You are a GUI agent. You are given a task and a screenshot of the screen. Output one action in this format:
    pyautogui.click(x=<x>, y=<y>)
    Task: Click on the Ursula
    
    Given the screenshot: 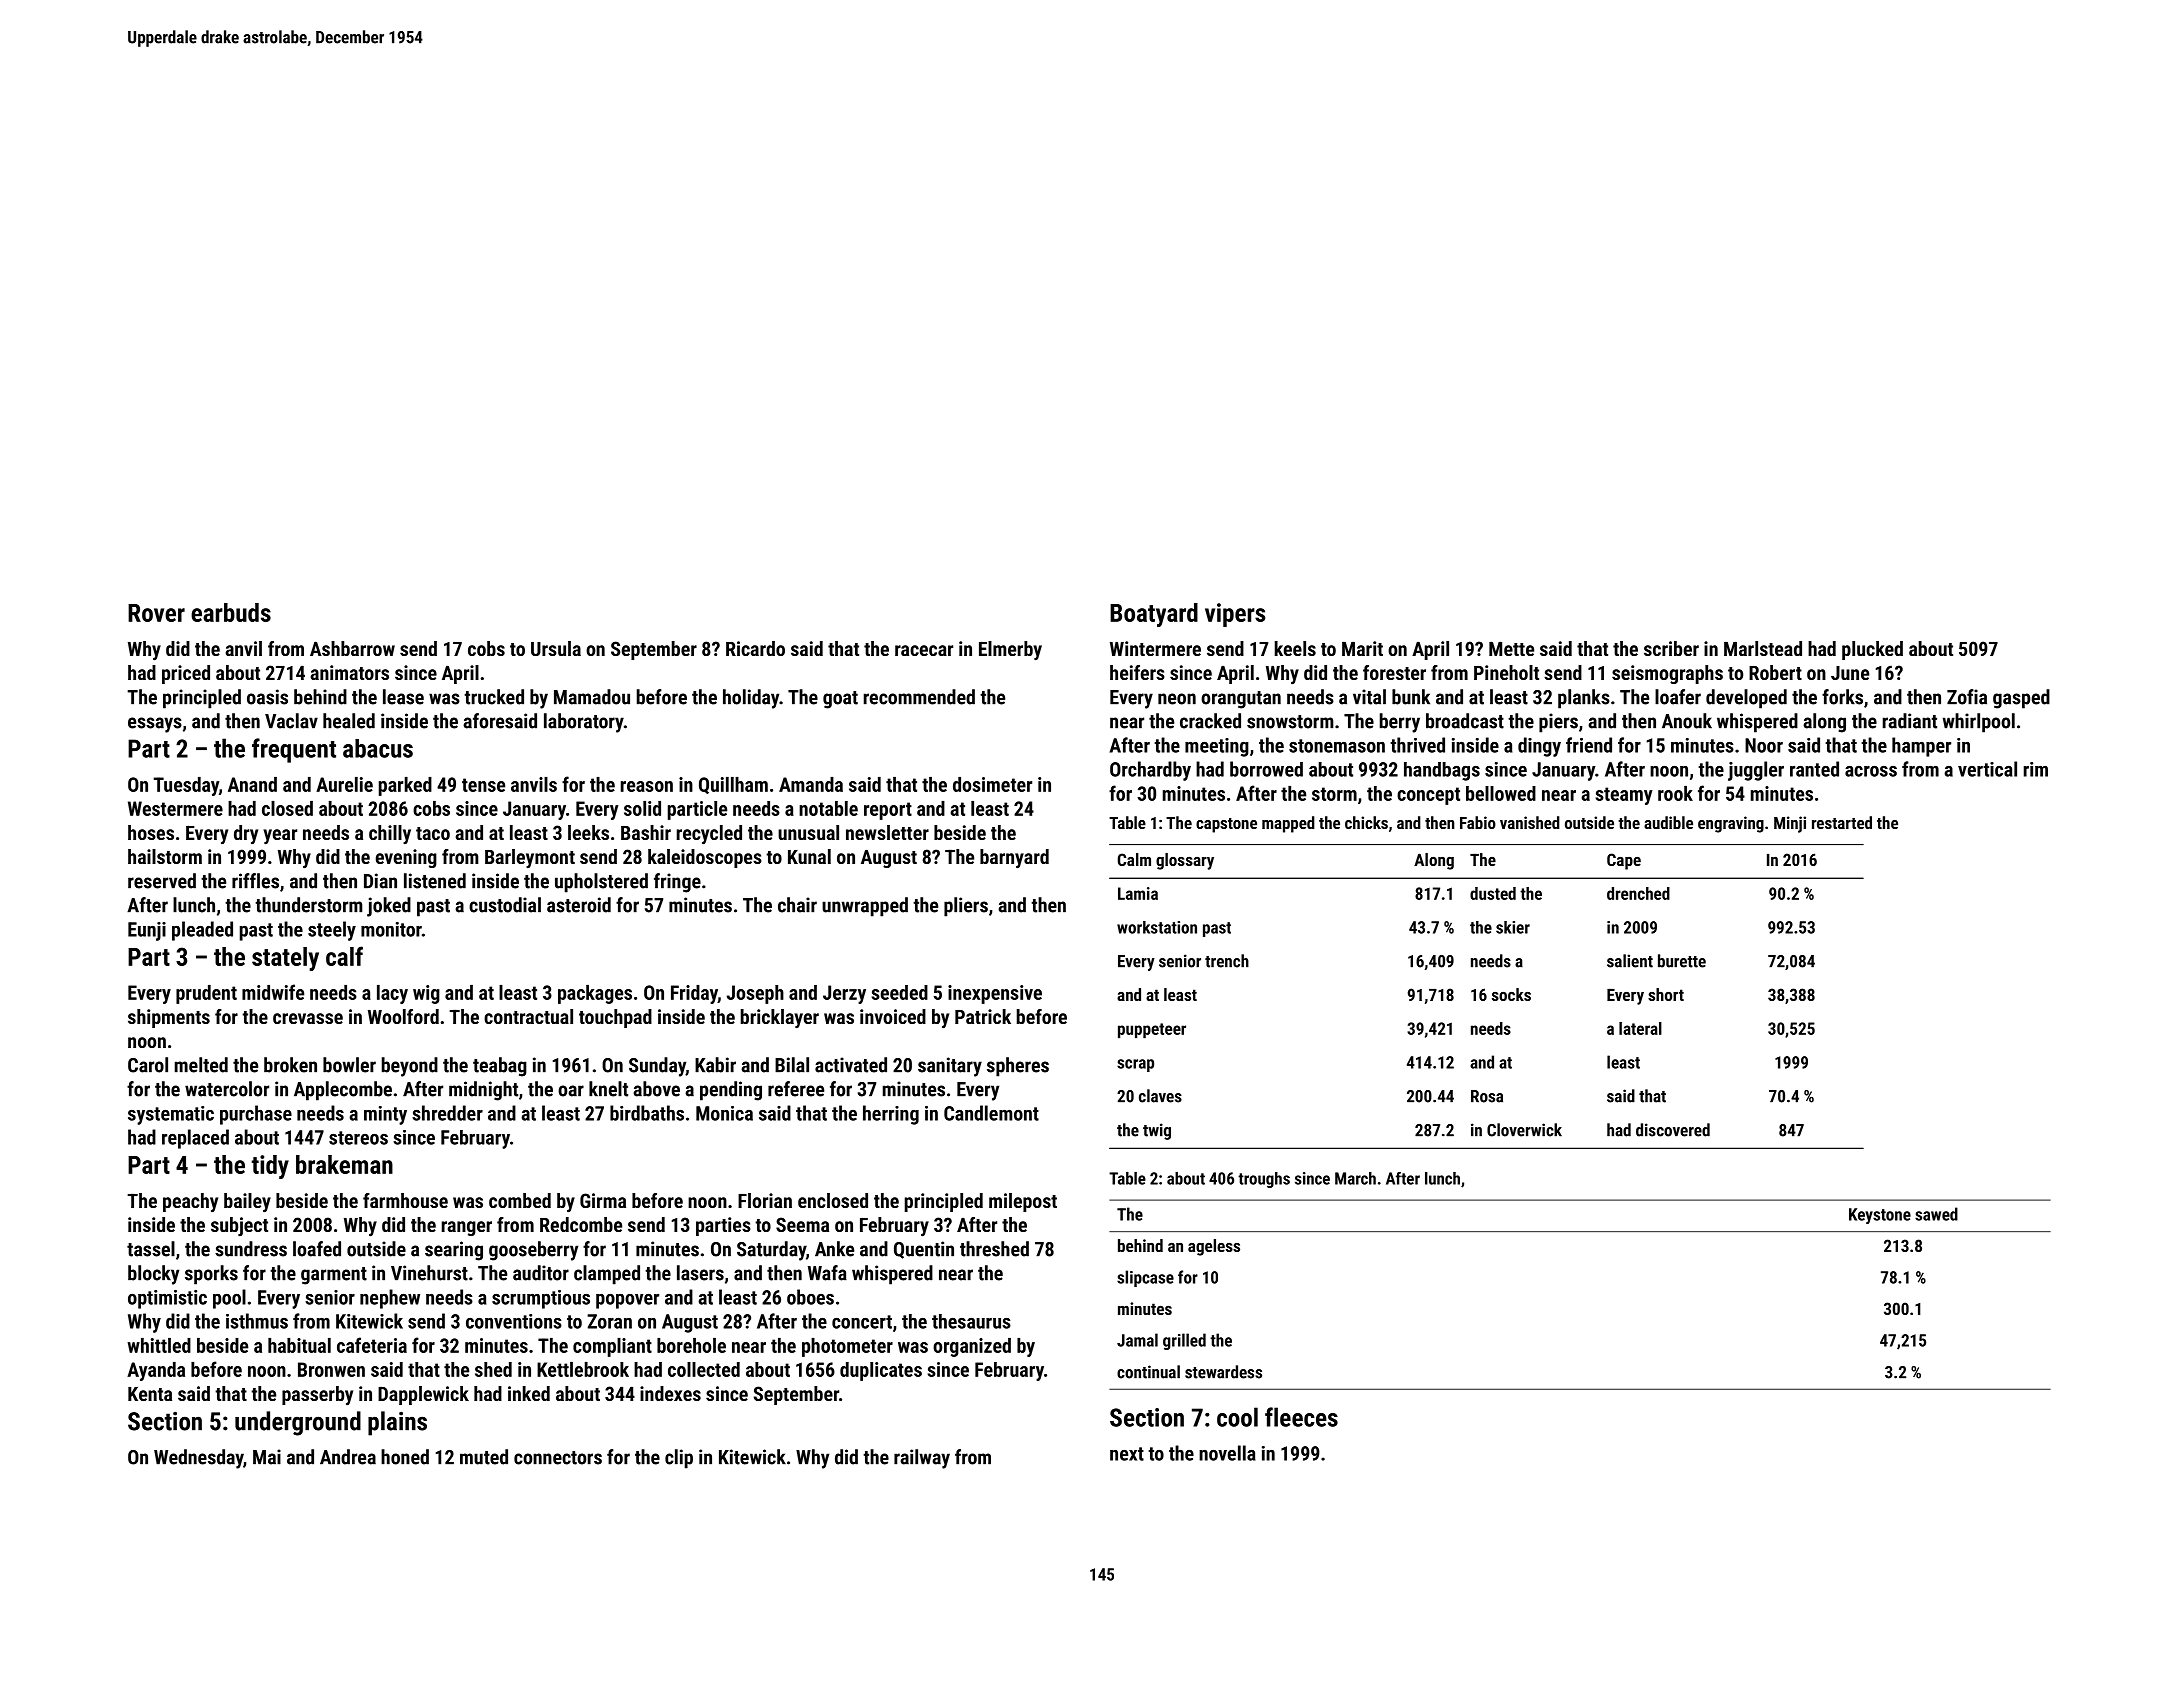 What is the action you would take?
    pyautogui.click(x=556, y=648)
